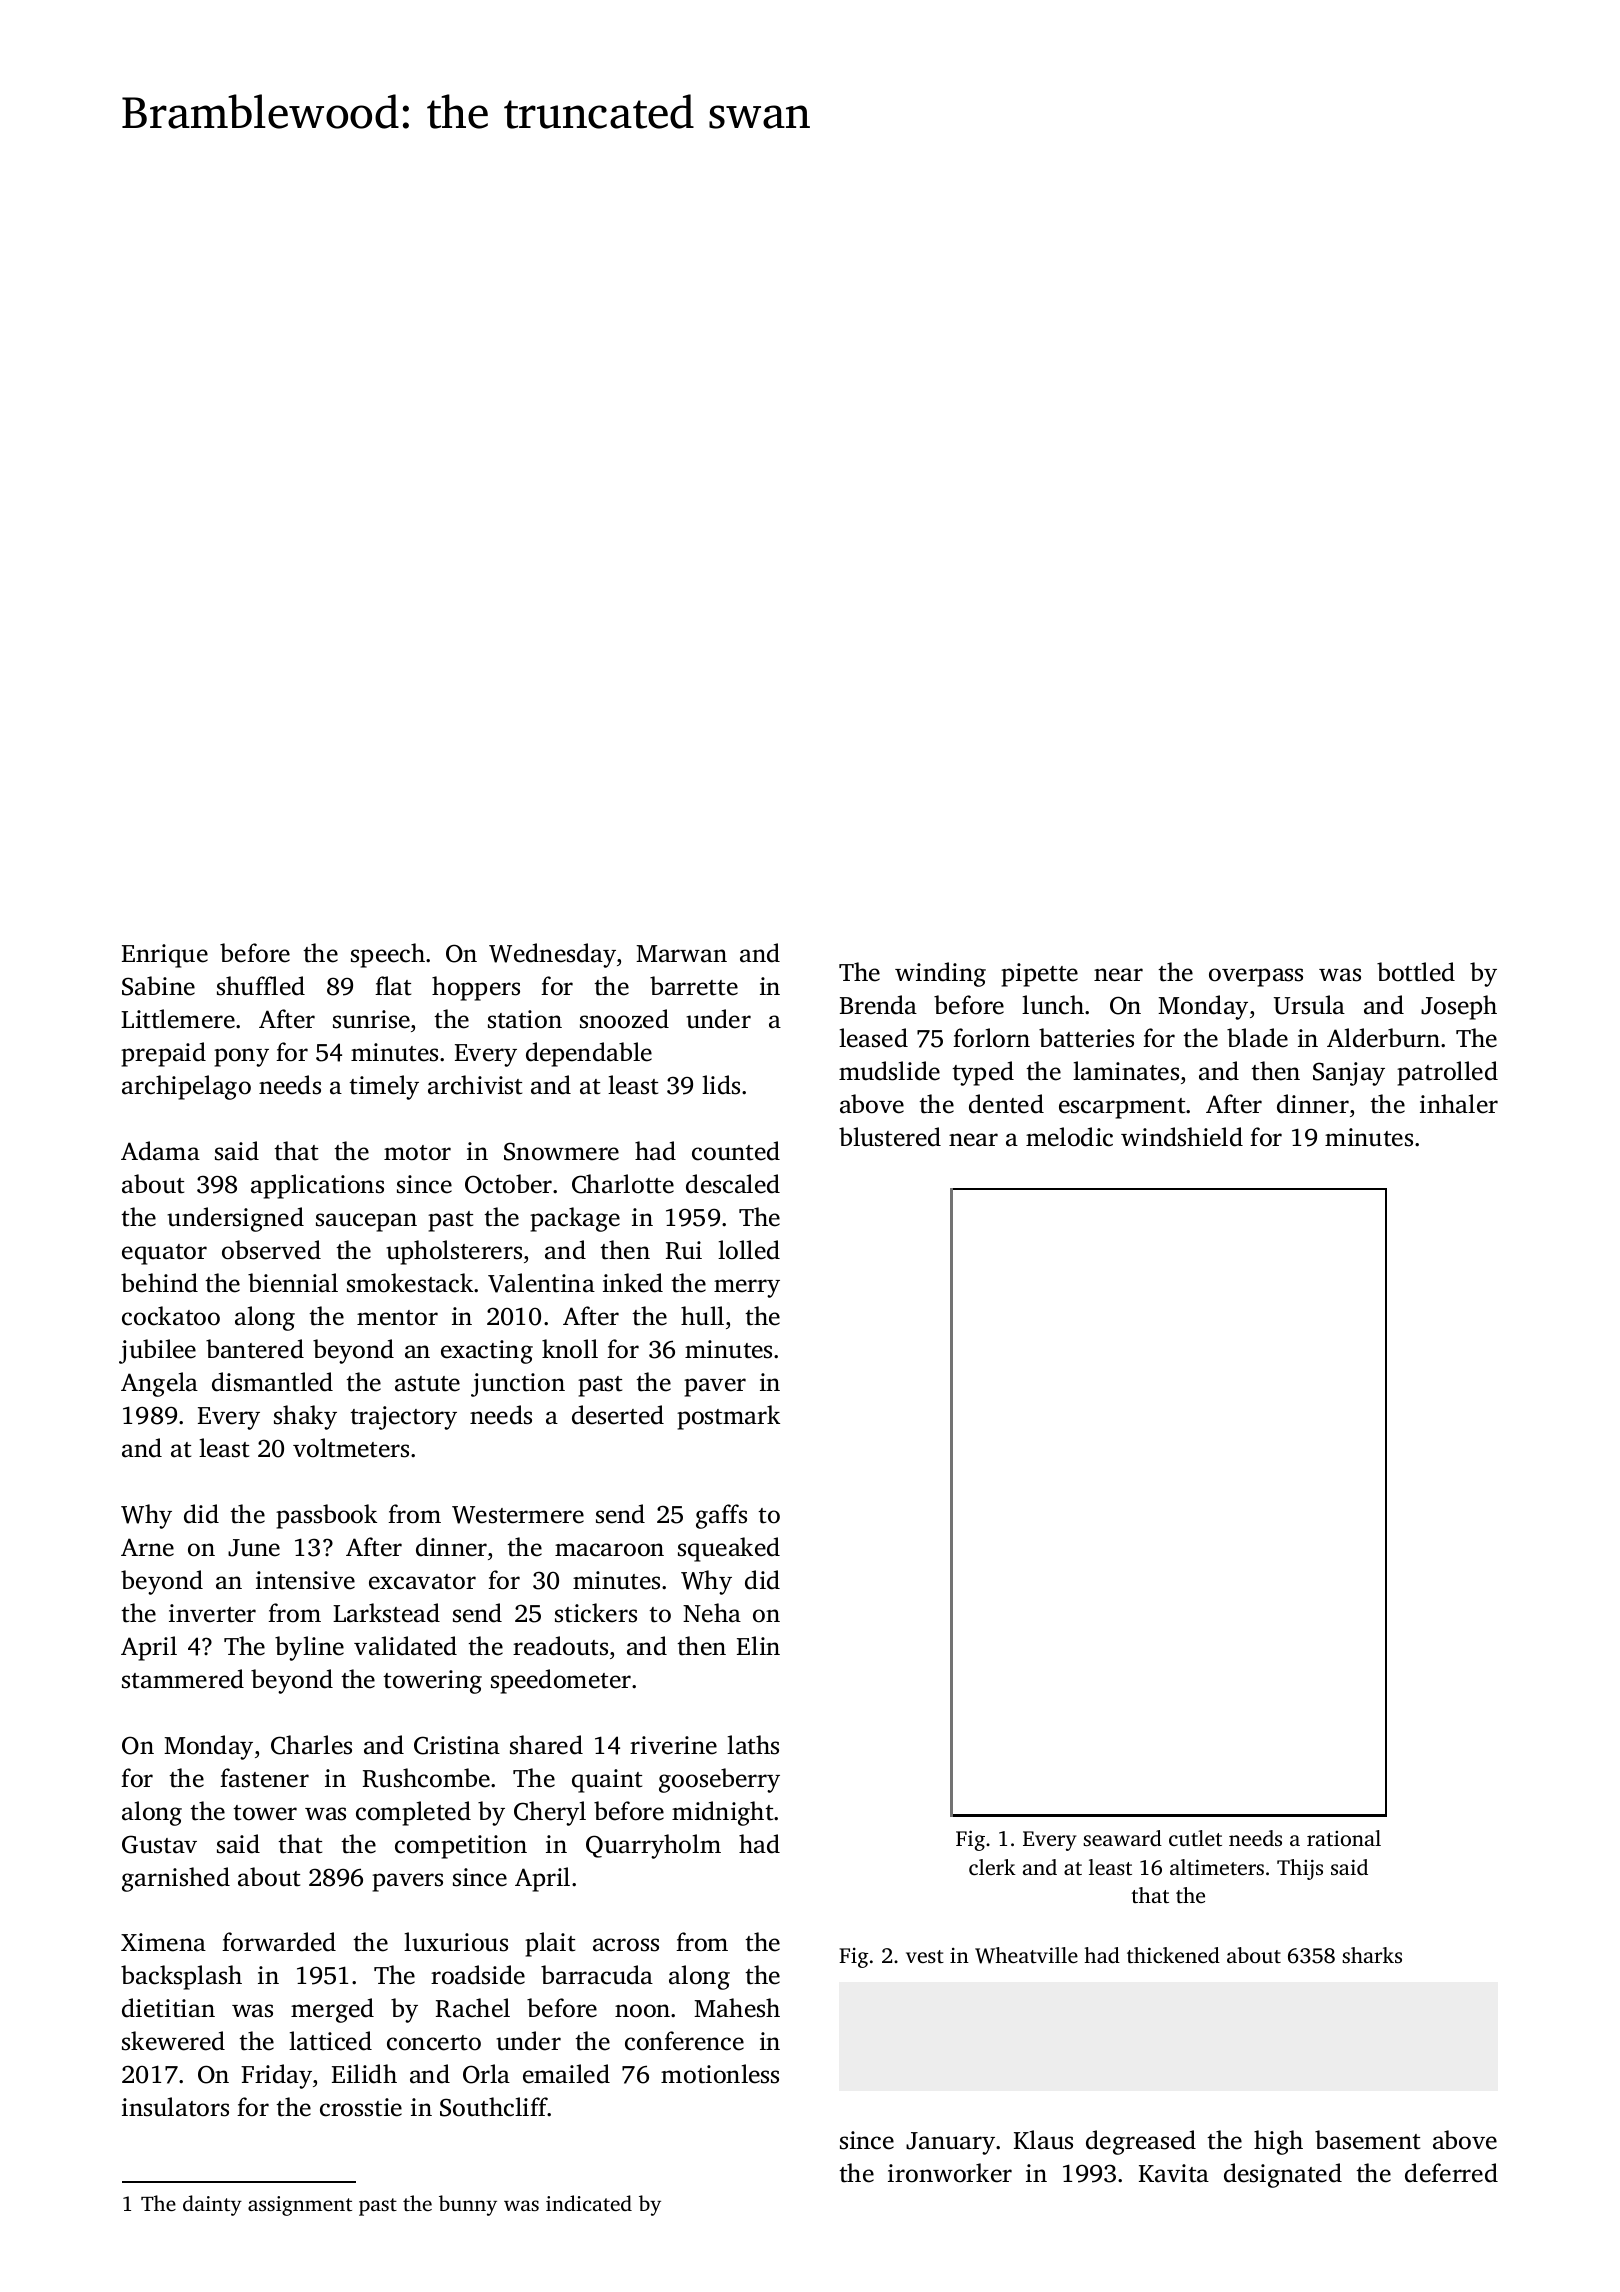 Image resolution: width=1620 pixels, height=2292 pixels. What do you see at coordinates (241, 1057) in the image?
I see `pony` at bounding box center [241, 1057].
